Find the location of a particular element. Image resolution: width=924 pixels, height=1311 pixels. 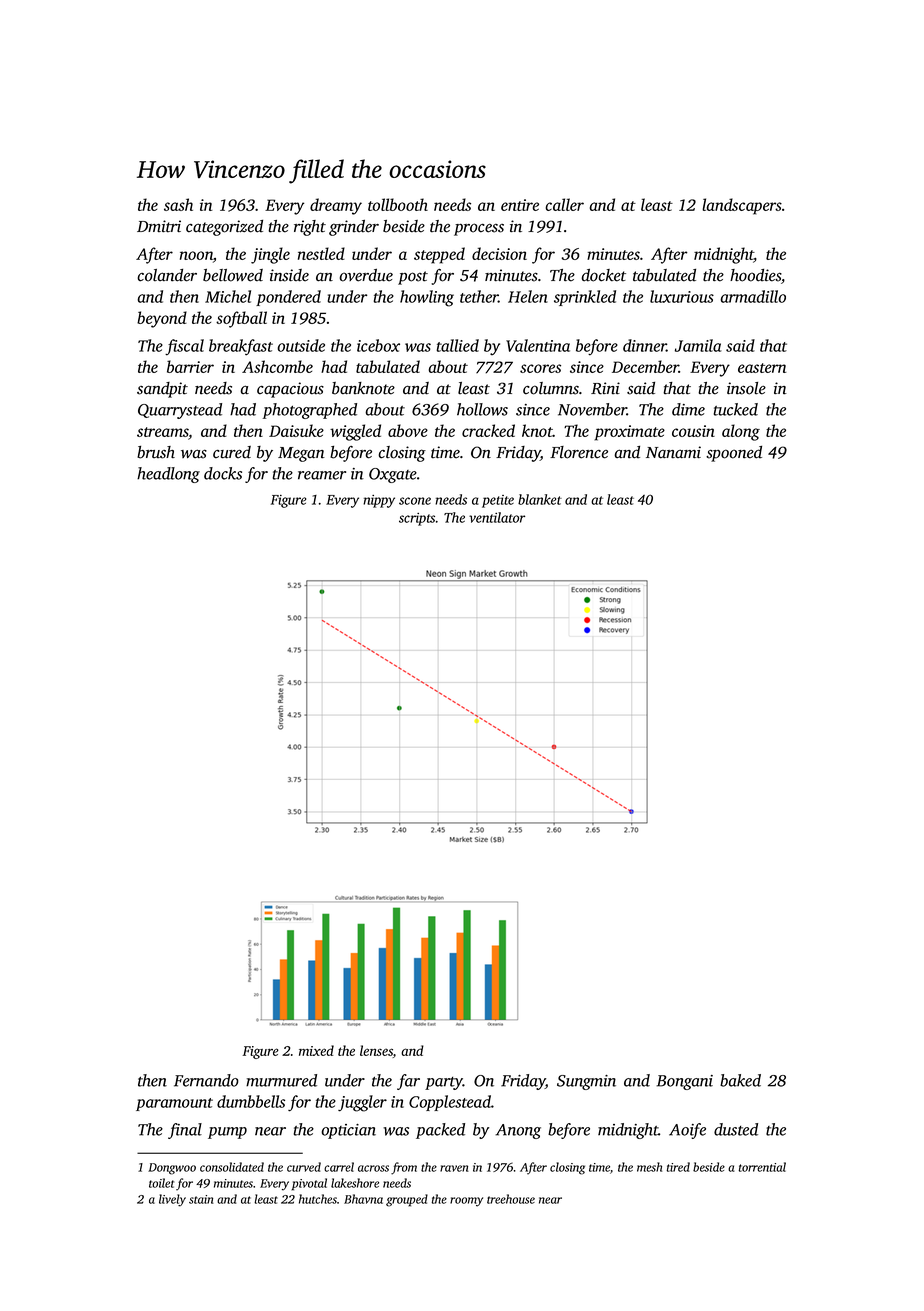

baked is located at coordinates (740, 1080).
